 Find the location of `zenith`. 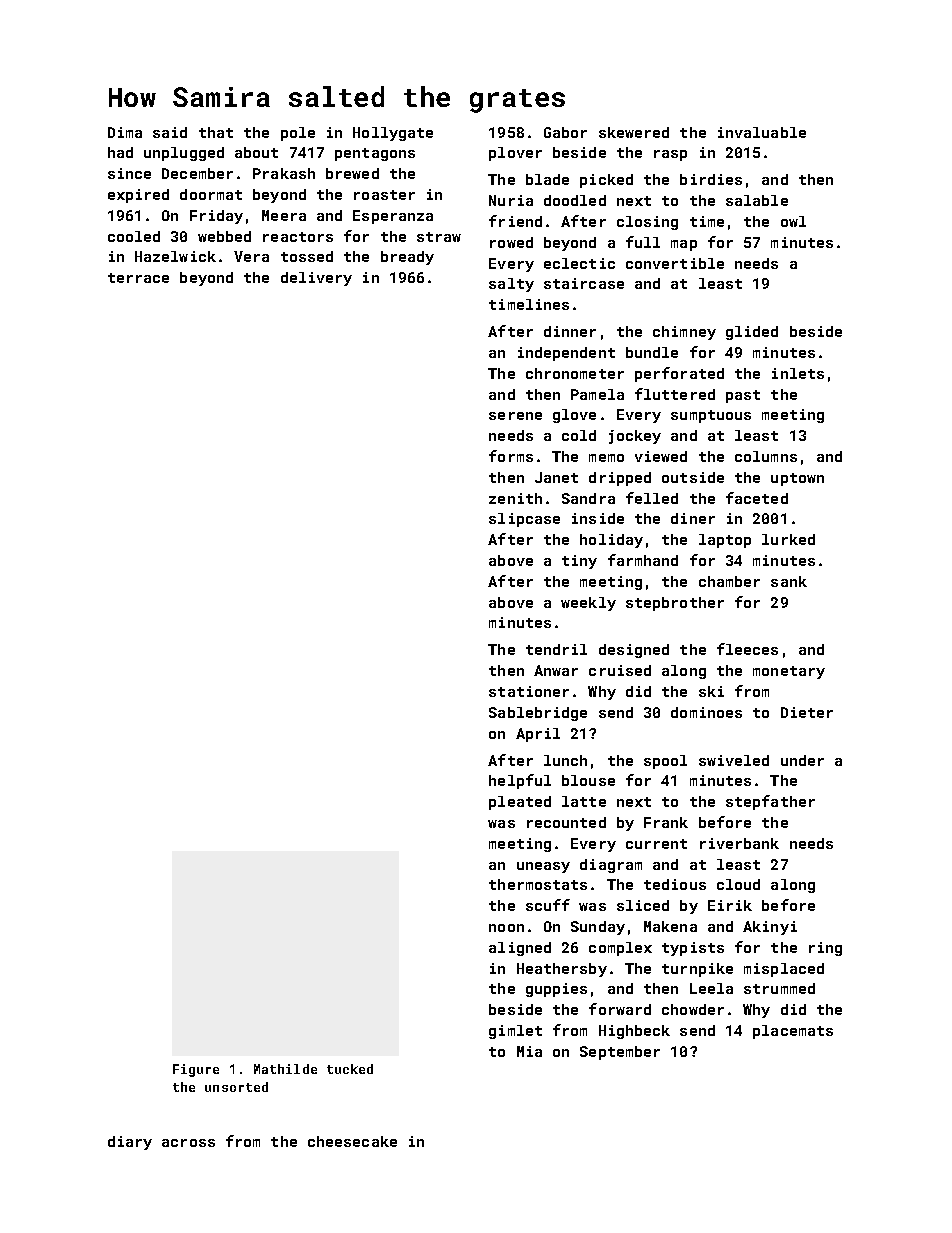

zenith is located at coordinates (515, 498).
